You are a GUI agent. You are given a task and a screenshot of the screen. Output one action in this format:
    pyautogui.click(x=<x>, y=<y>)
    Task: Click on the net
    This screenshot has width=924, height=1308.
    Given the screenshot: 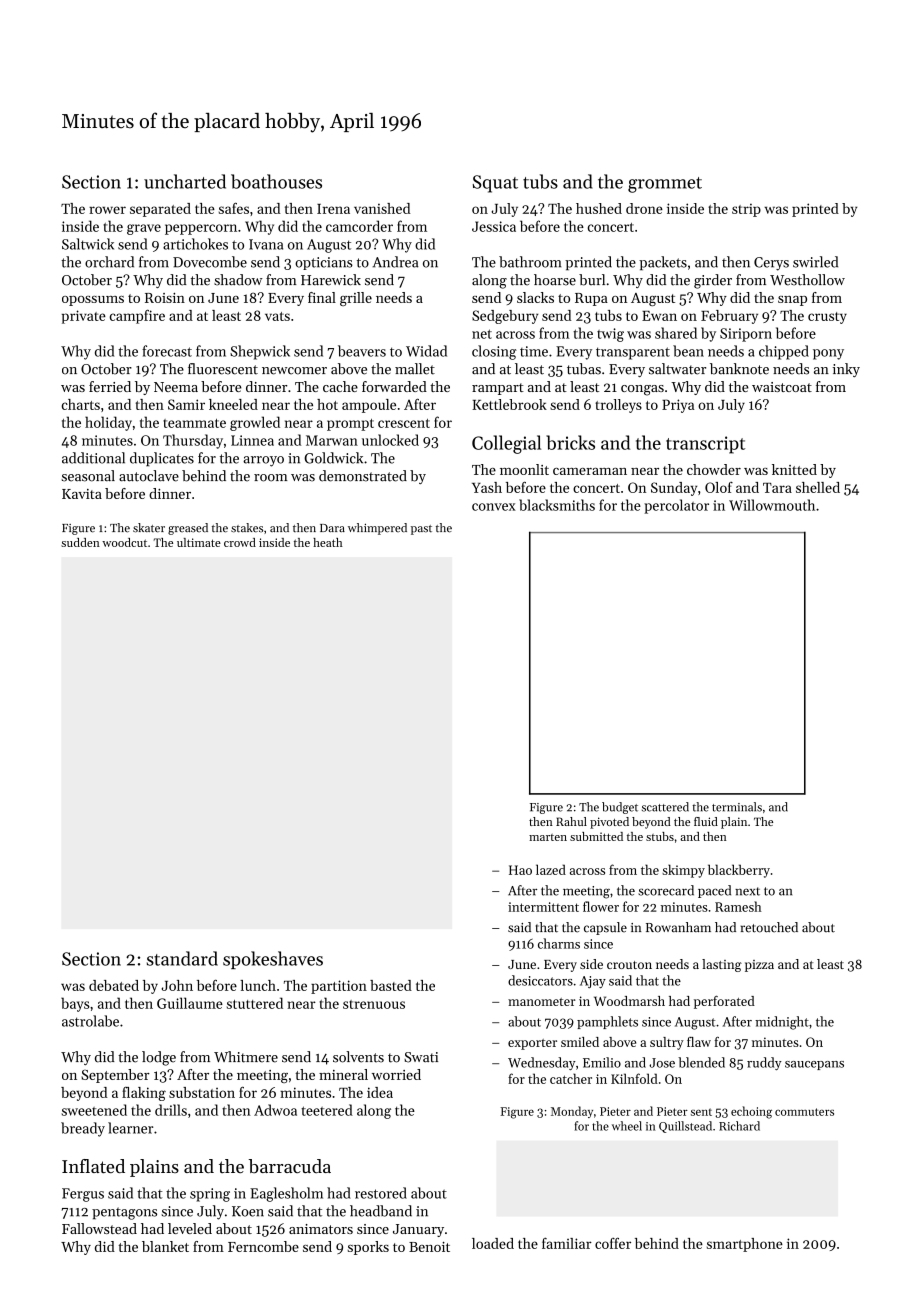 What is the action you would take?
    pyautogui.click(x=482, y=334)
